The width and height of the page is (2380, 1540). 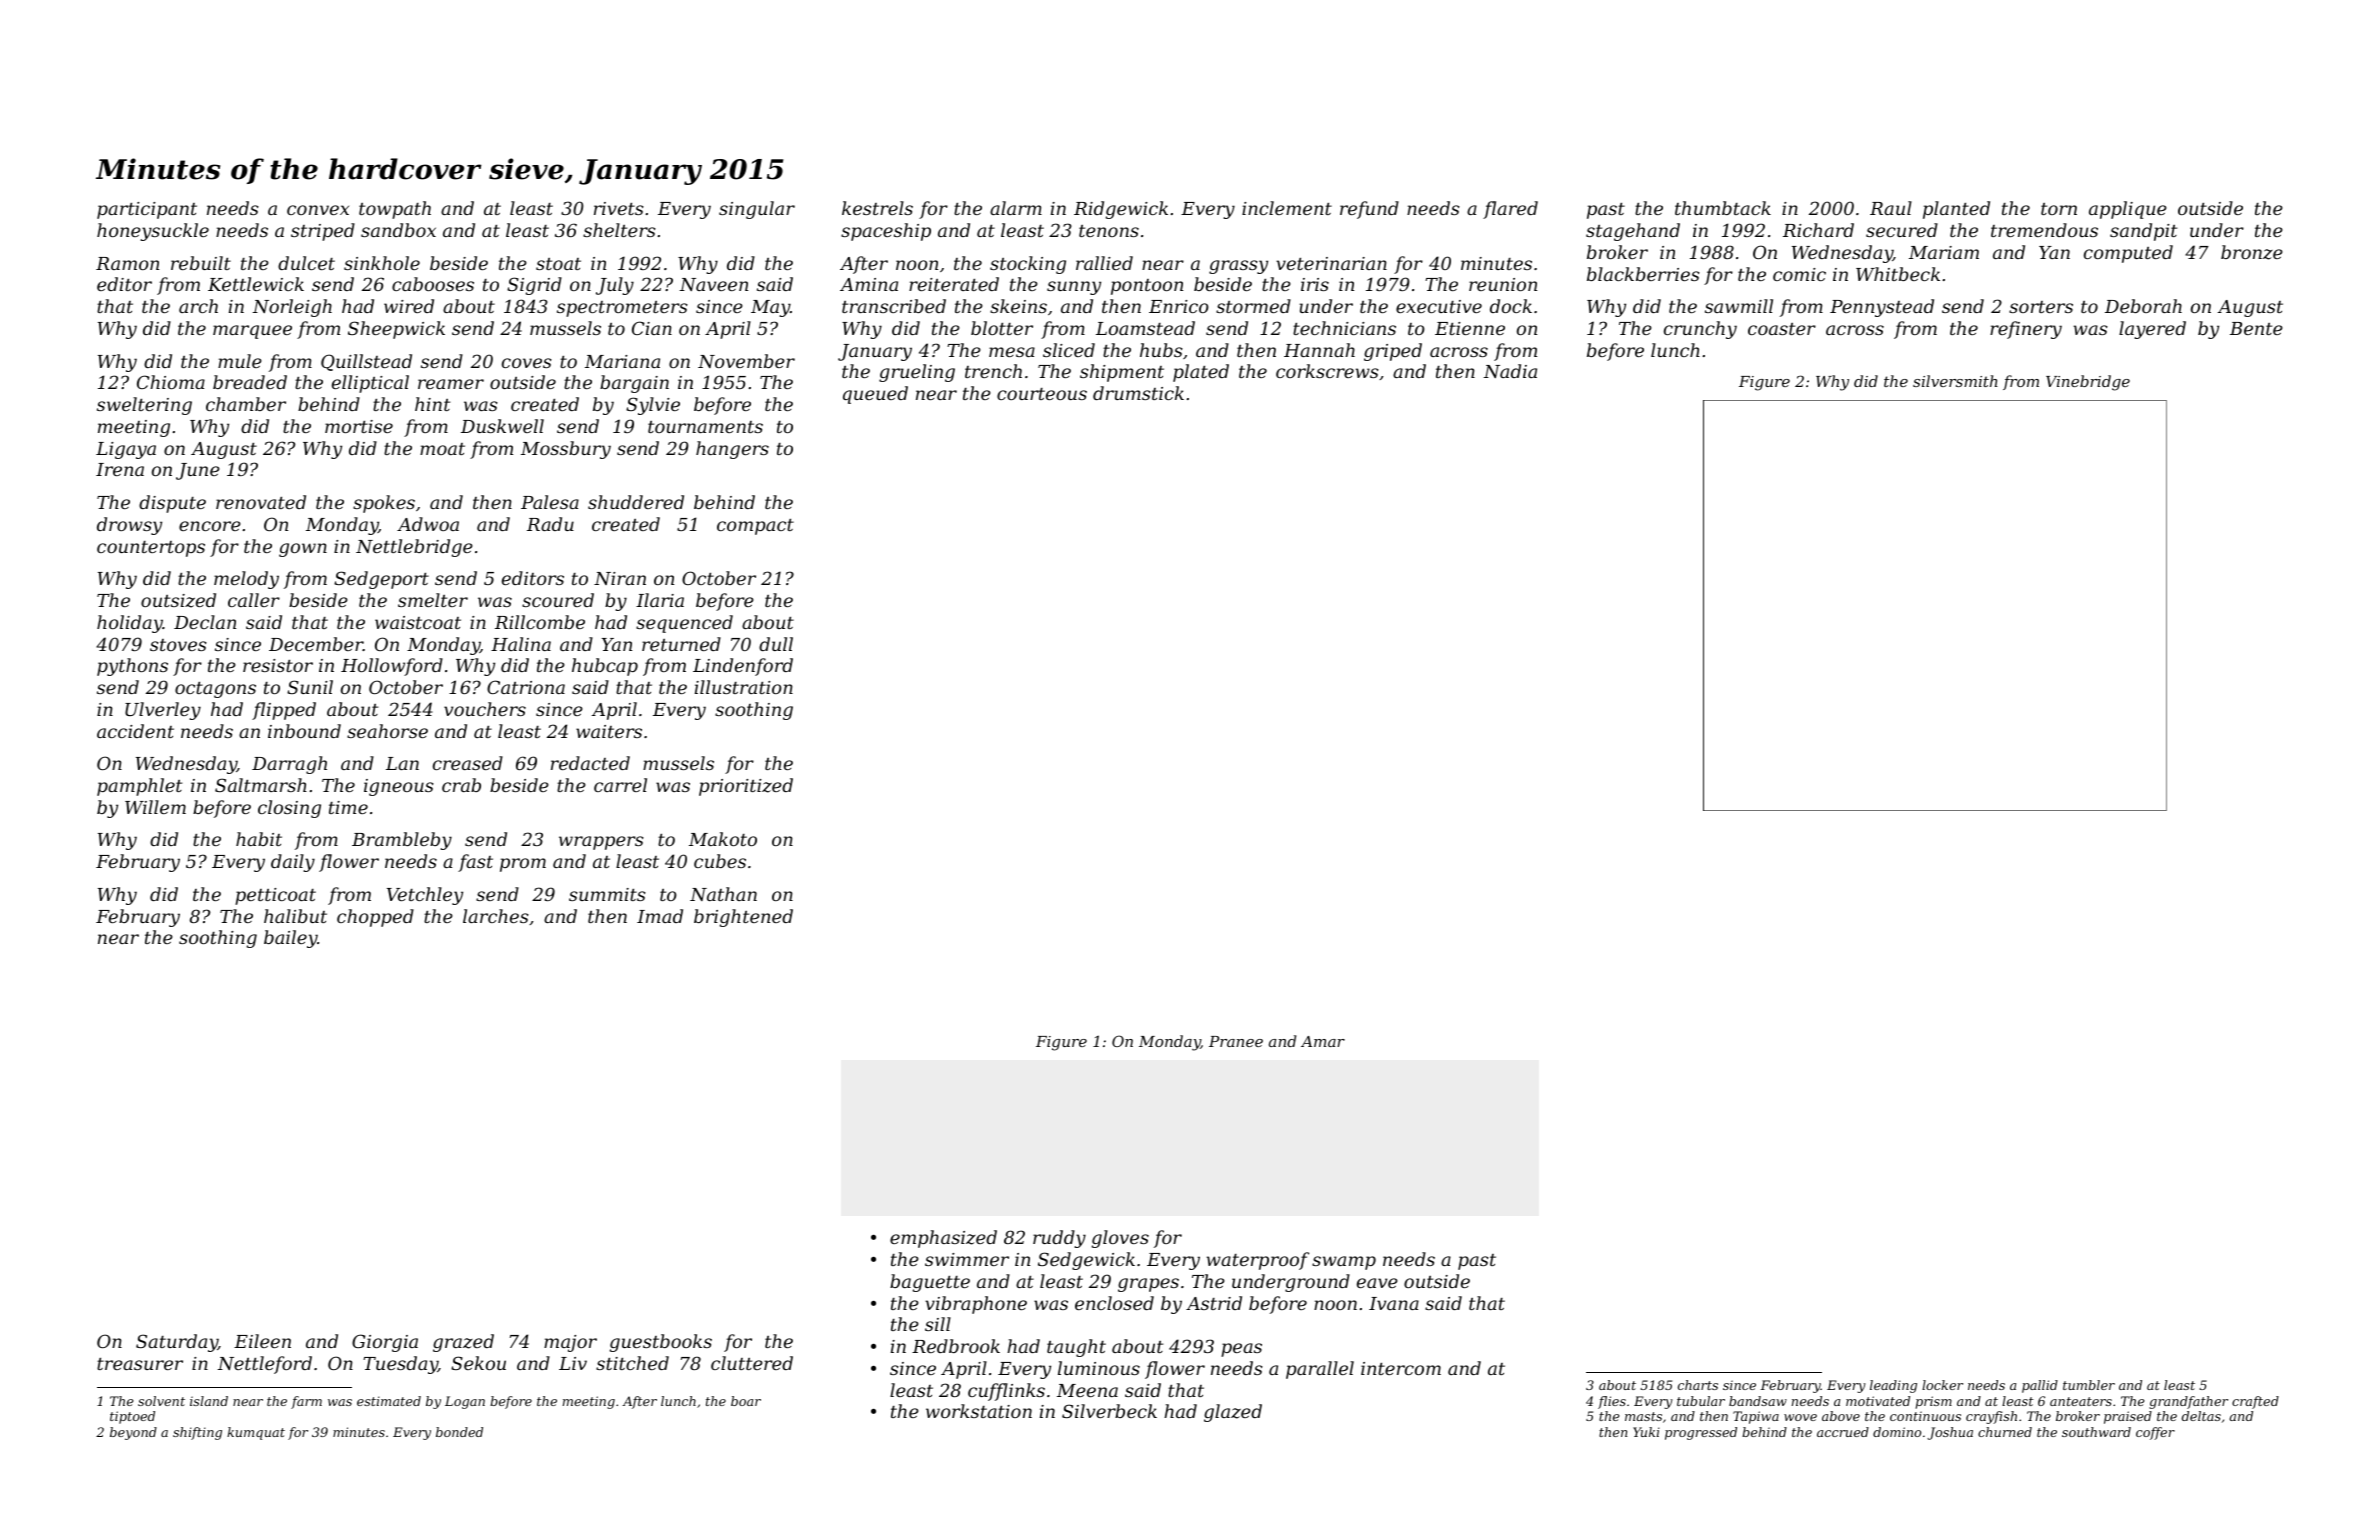 I want to click on crunchy, so click(x=1700, y=330).
